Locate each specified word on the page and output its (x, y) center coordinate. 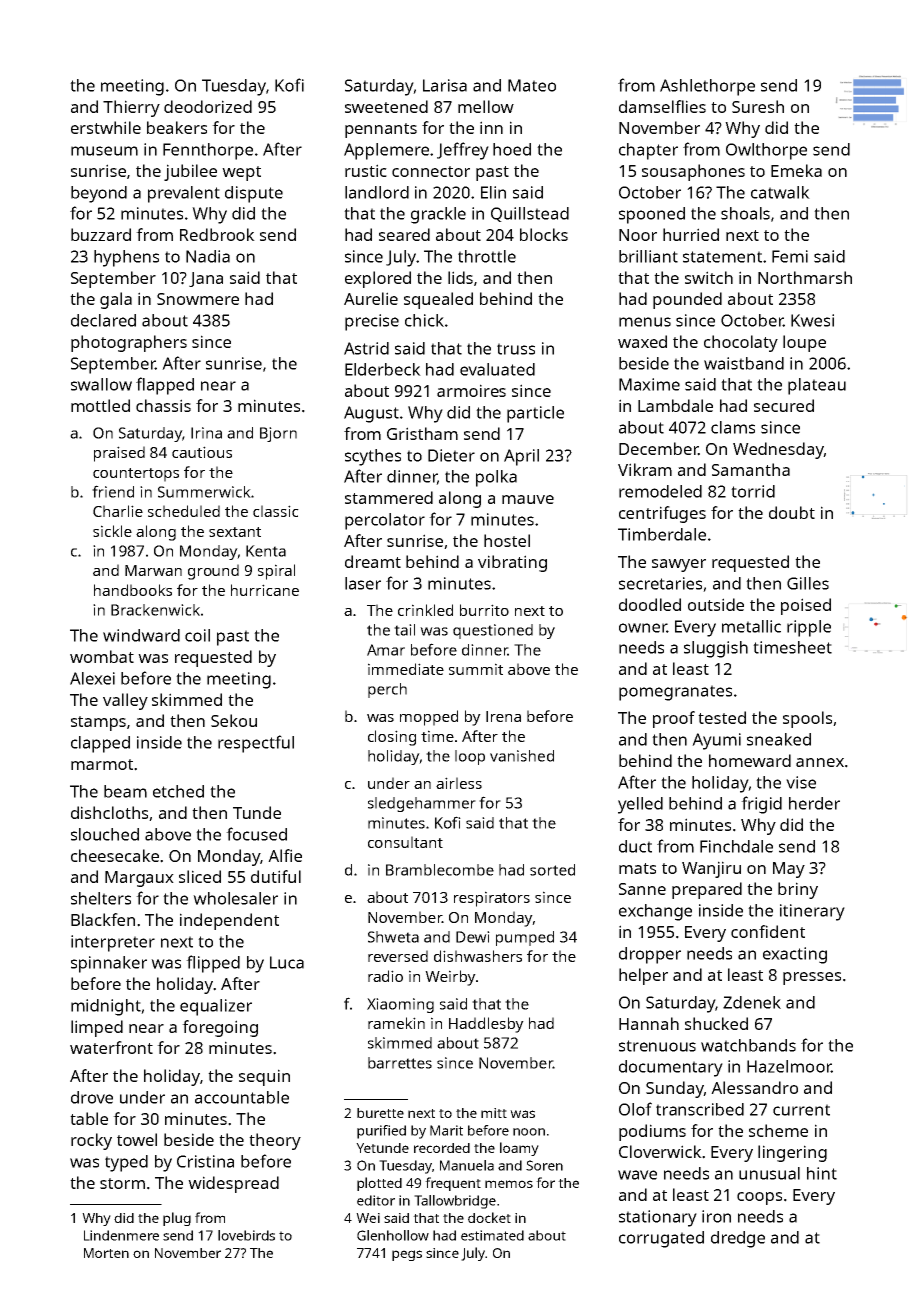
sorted (552, 870)
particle (535, 414)
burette (380, 1113)
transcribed (700, 1109)
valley (125, 701)
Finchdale (736, 846)
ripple (809, 628)
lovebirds (246, 1235)
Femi (790, 256)
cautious (202, 452)
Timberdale (662, 534)
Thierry (131, 108)
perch (387, 690)
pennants (381, 130)
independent (229, 921)
